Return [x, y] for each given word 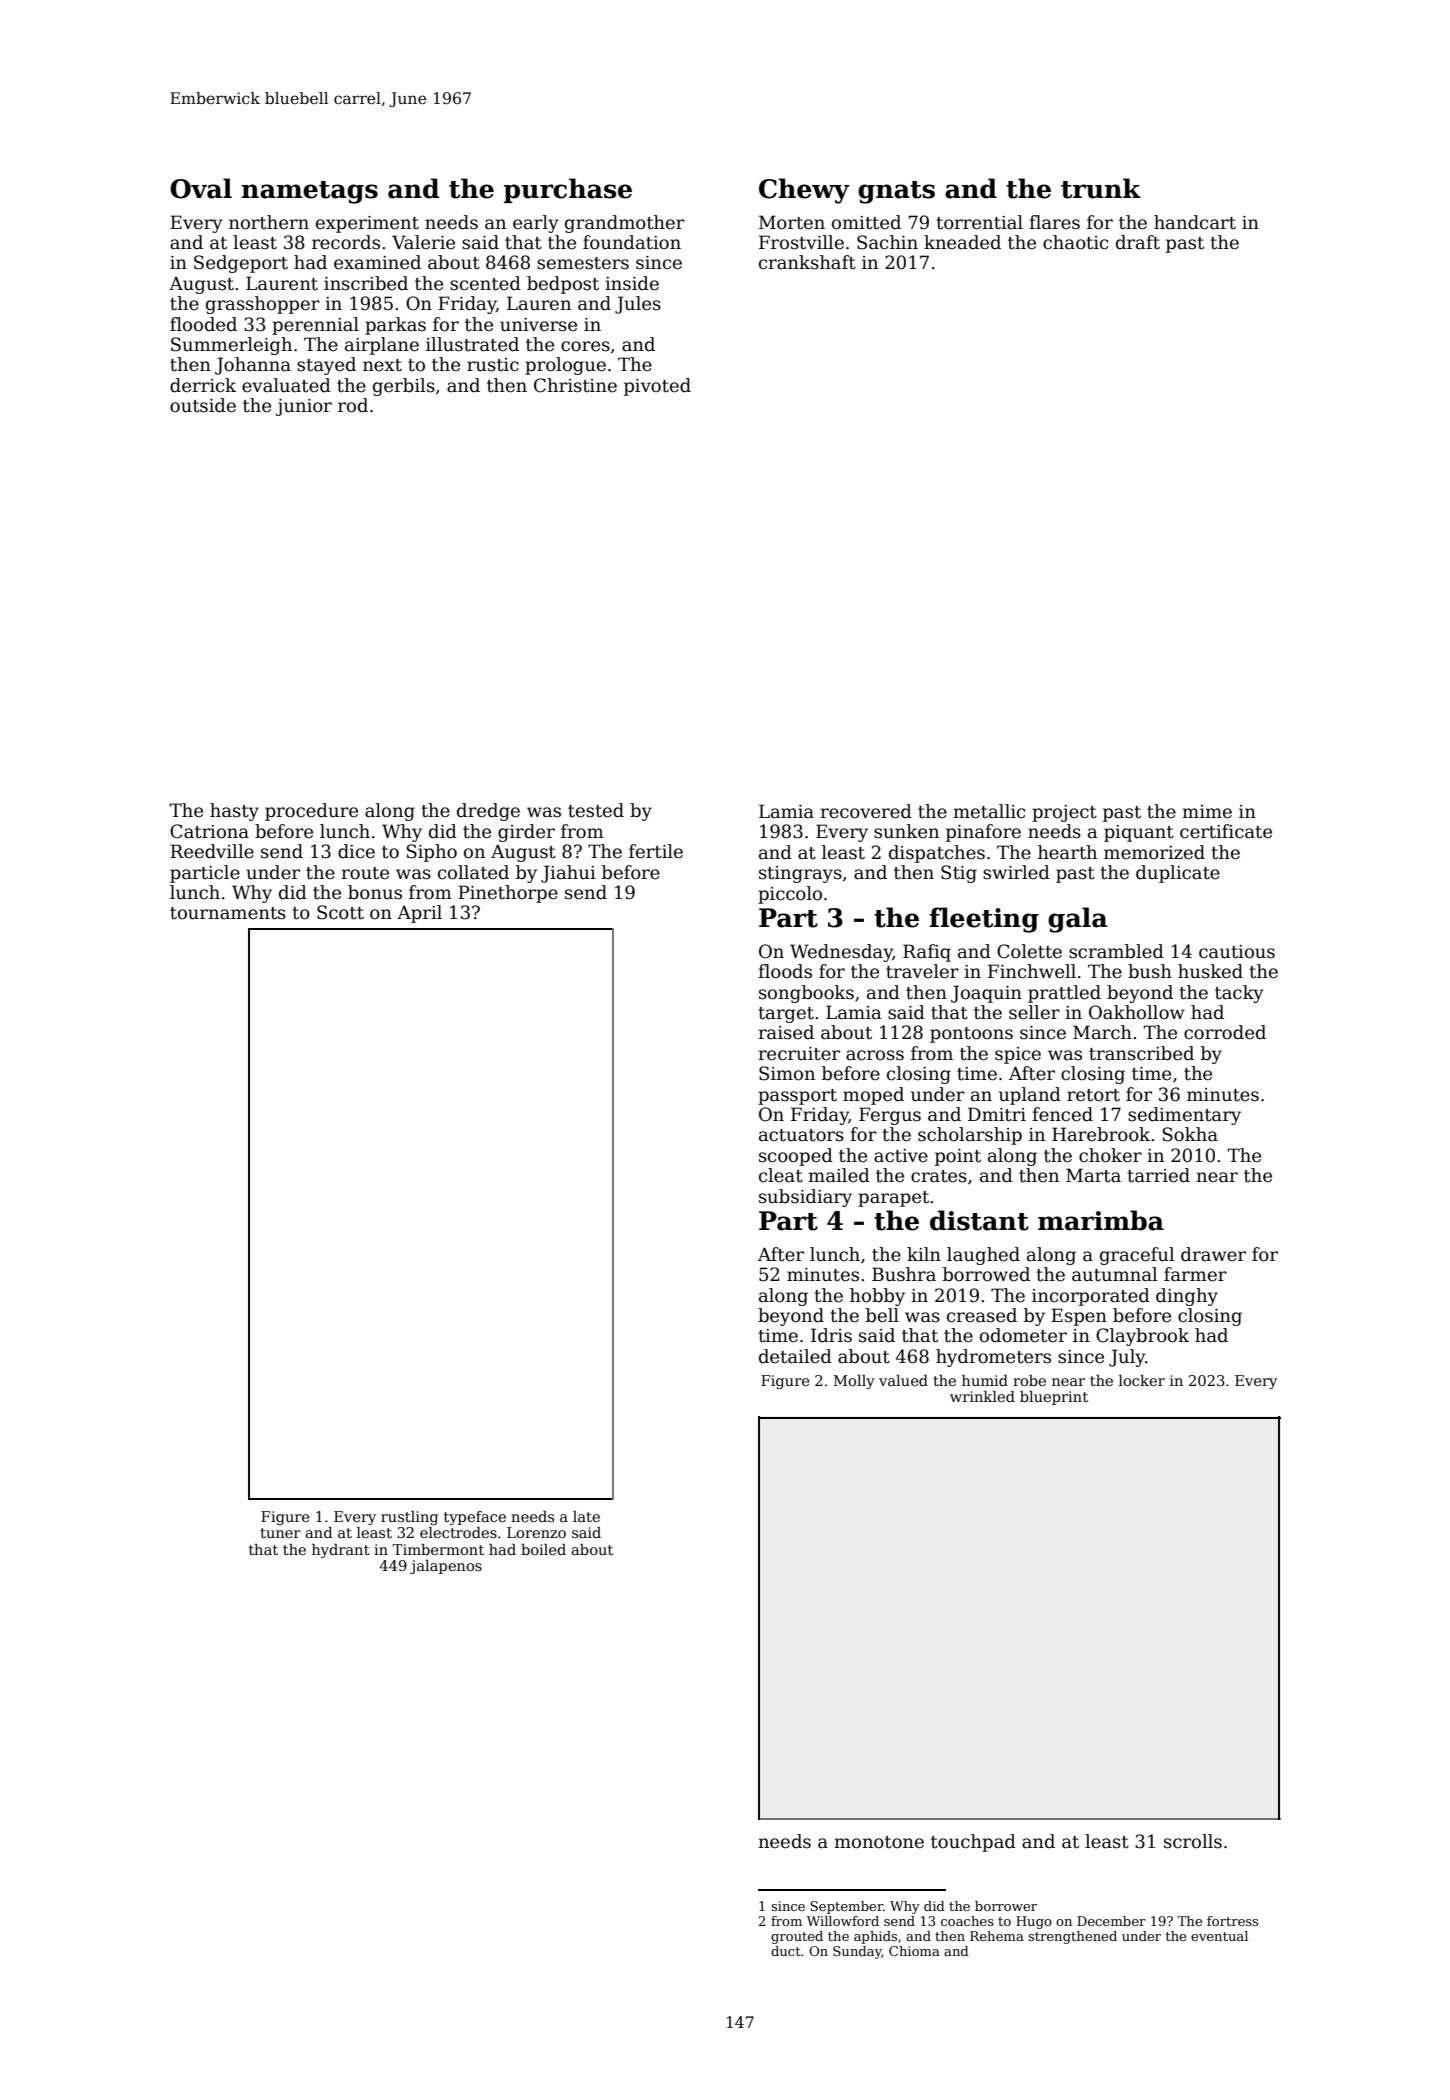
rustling [409, 1518]
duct [786, 1951]
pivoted [657, 387]
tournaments [228, 913]
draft [1138, 242]
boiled [543, 1549]
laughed [983, 1256]
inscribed [366, 283]
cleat [781, 1175]
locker [1142, 1380]
